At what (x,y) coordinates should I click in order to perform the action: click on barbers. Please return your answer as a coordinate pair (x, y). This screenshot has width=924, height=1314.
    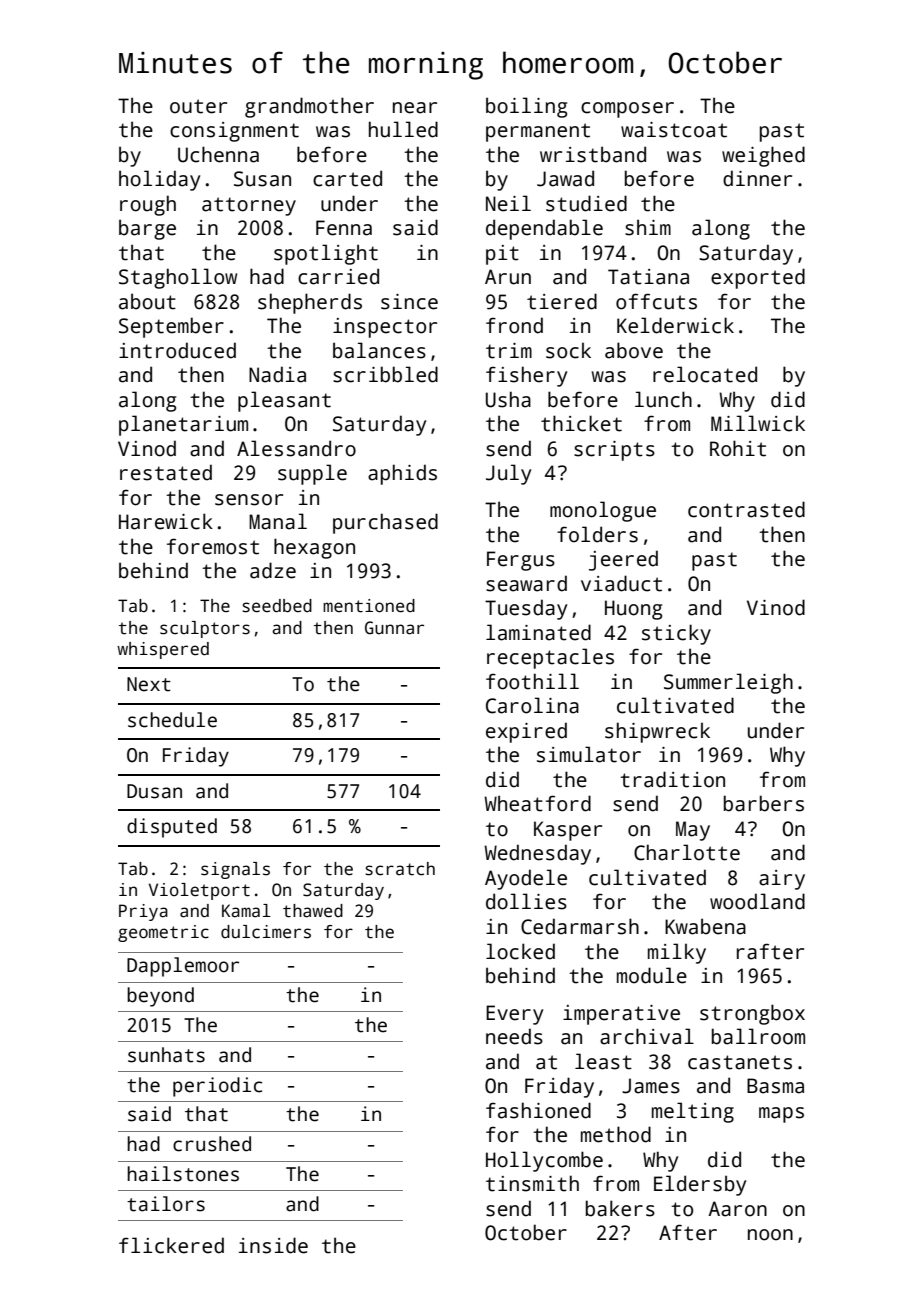
    Looking at the image, I should click on (764, 803).
